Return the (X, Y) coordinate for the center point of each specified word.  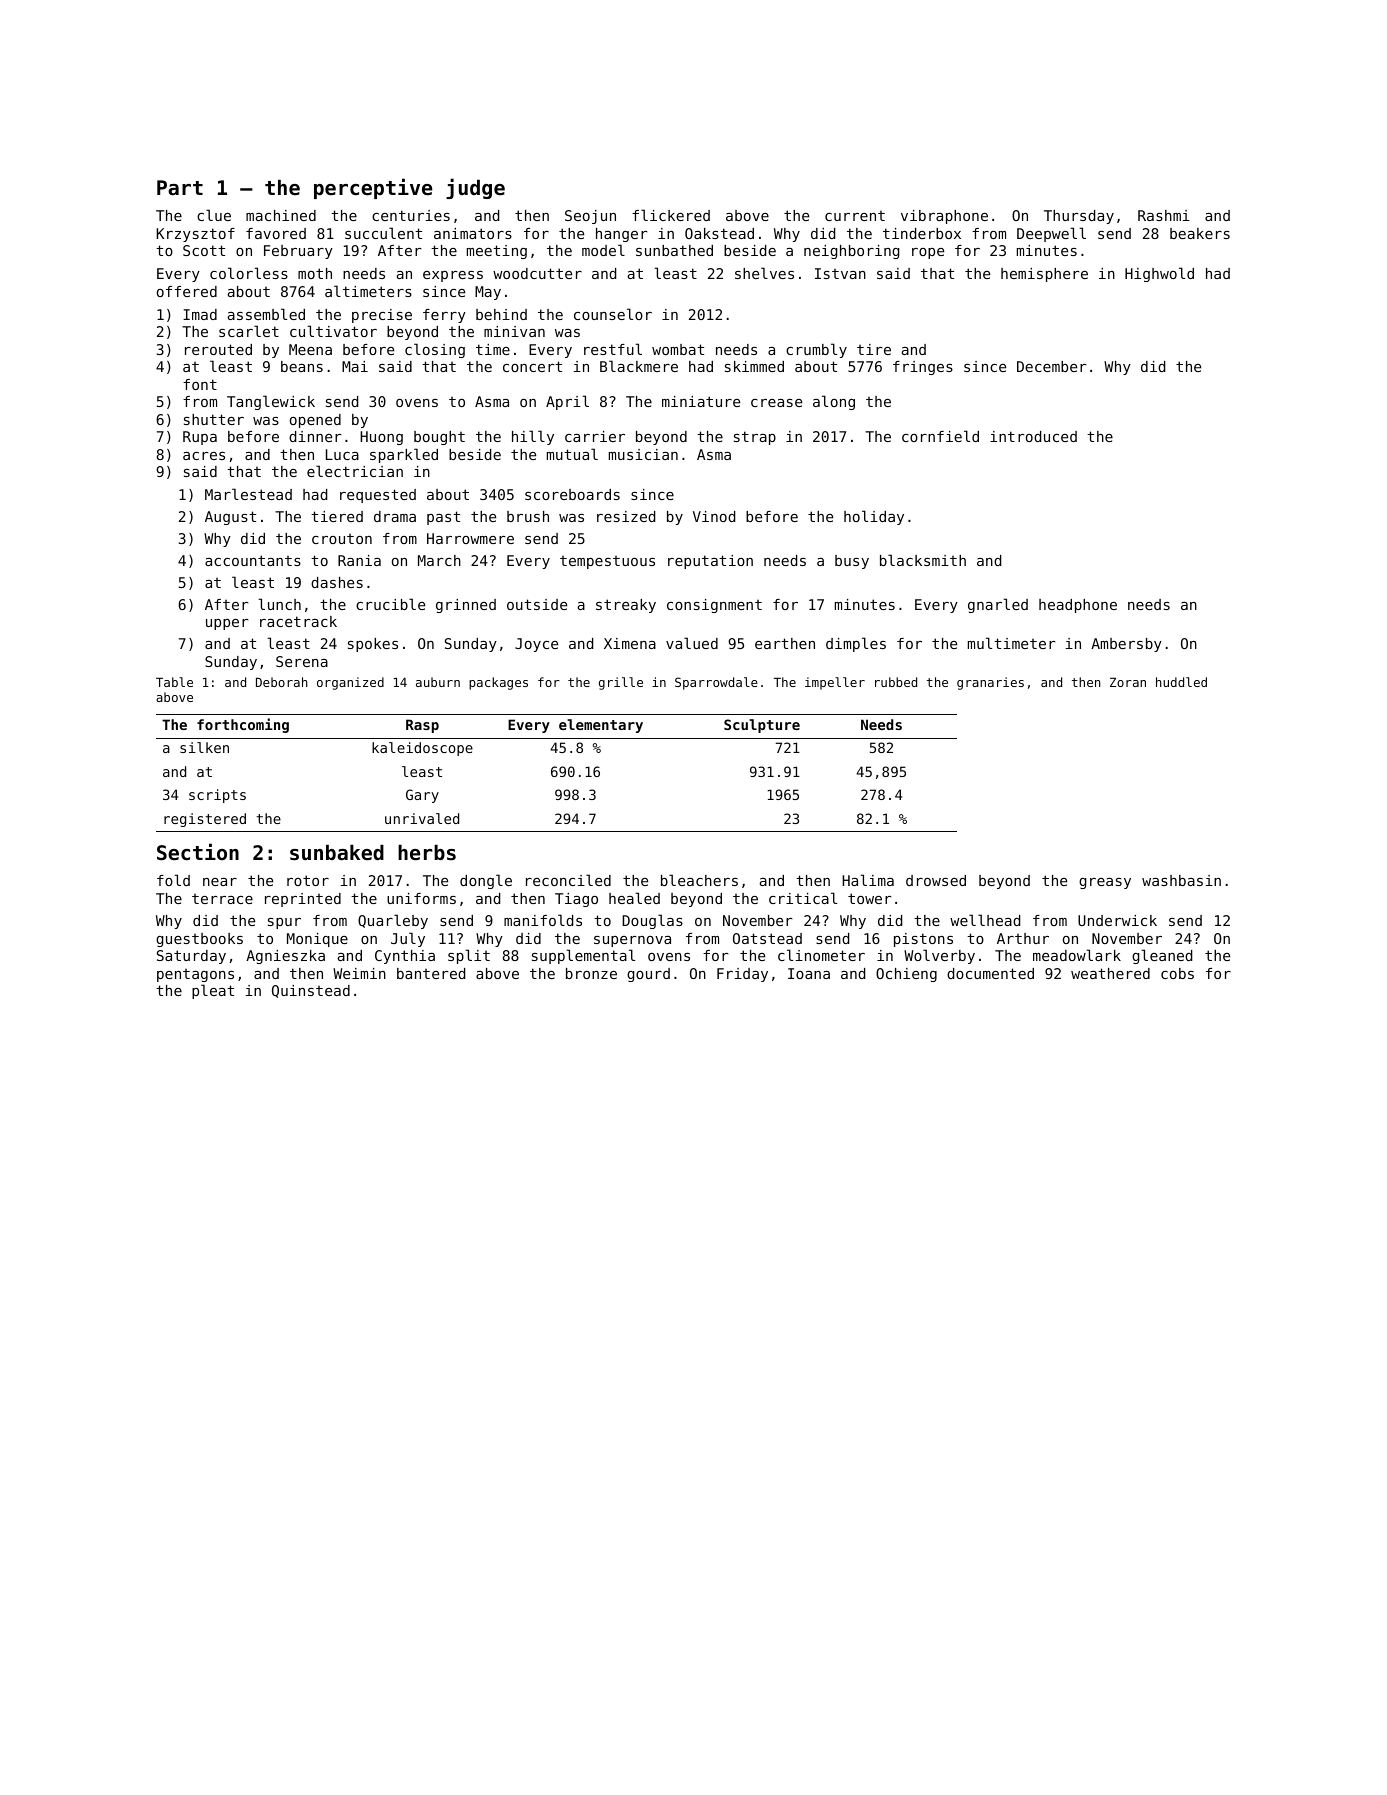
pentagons (195, 975)
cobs (1177, 973)
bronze (591, 973)
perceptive (373, 188)
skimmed (754, 366)
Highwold (1159, 274)
